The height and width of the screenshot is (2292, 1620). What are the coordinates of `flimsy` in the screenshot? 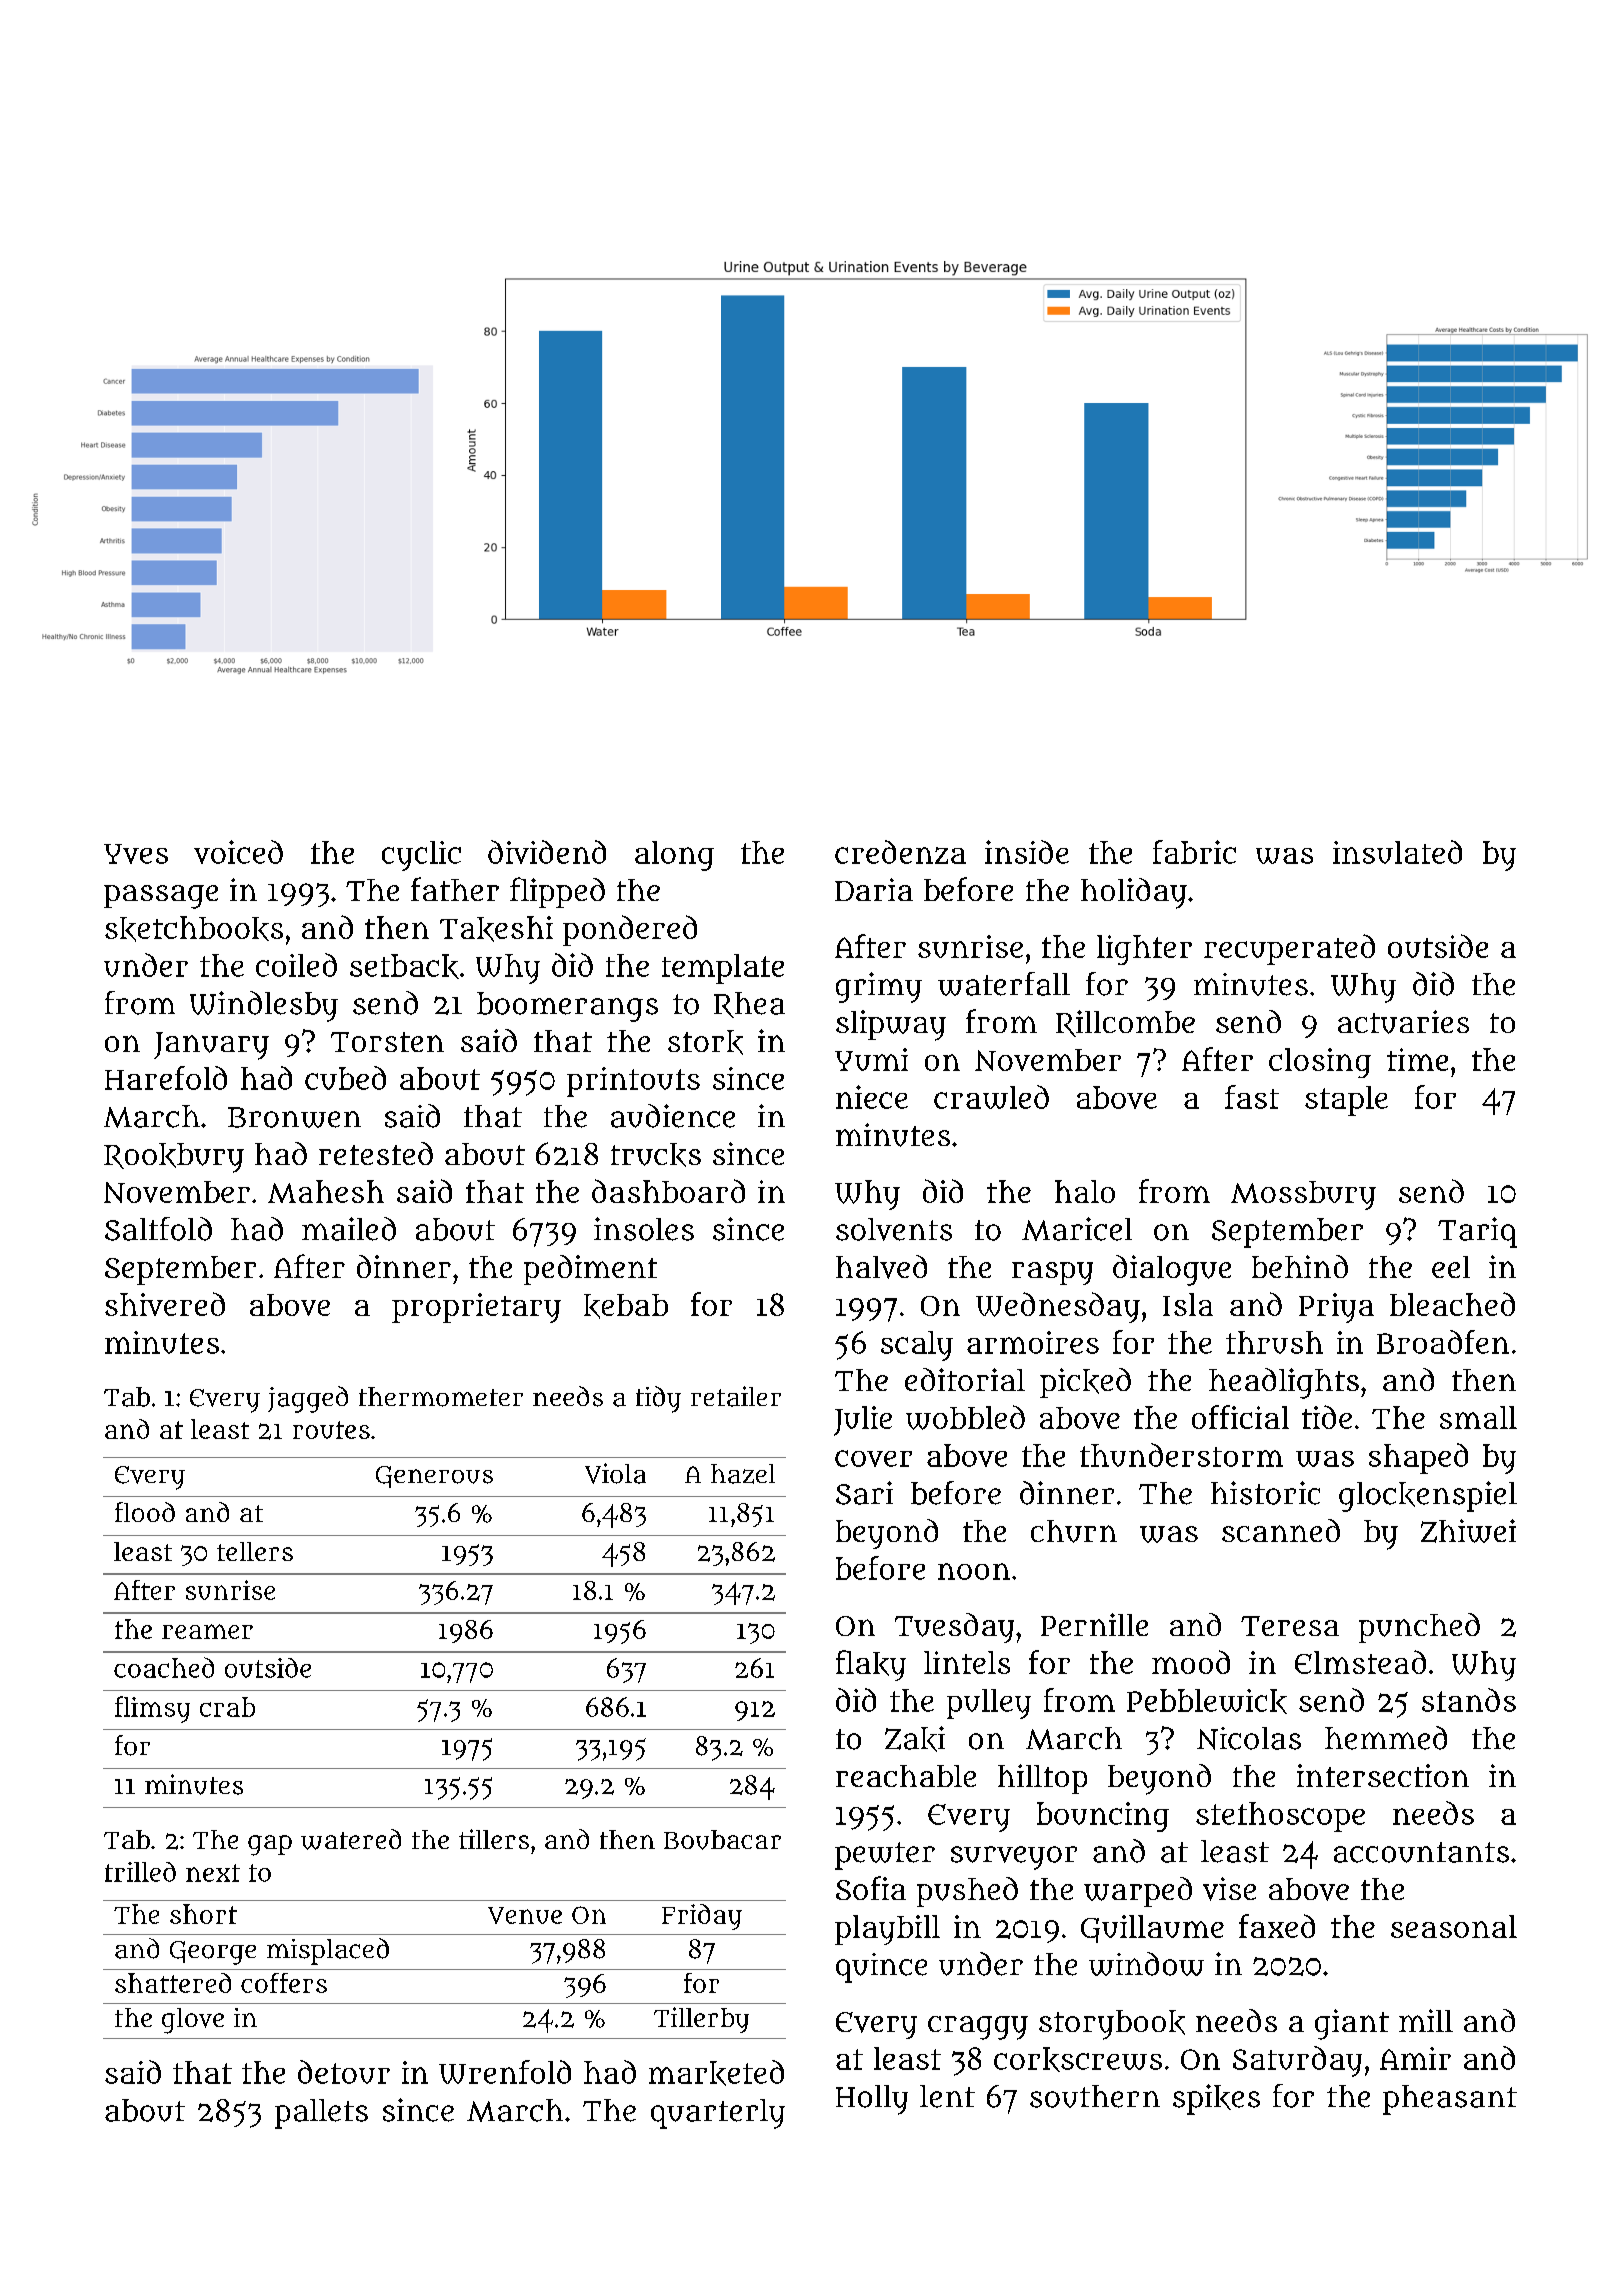 It's located at (152, 1709).
